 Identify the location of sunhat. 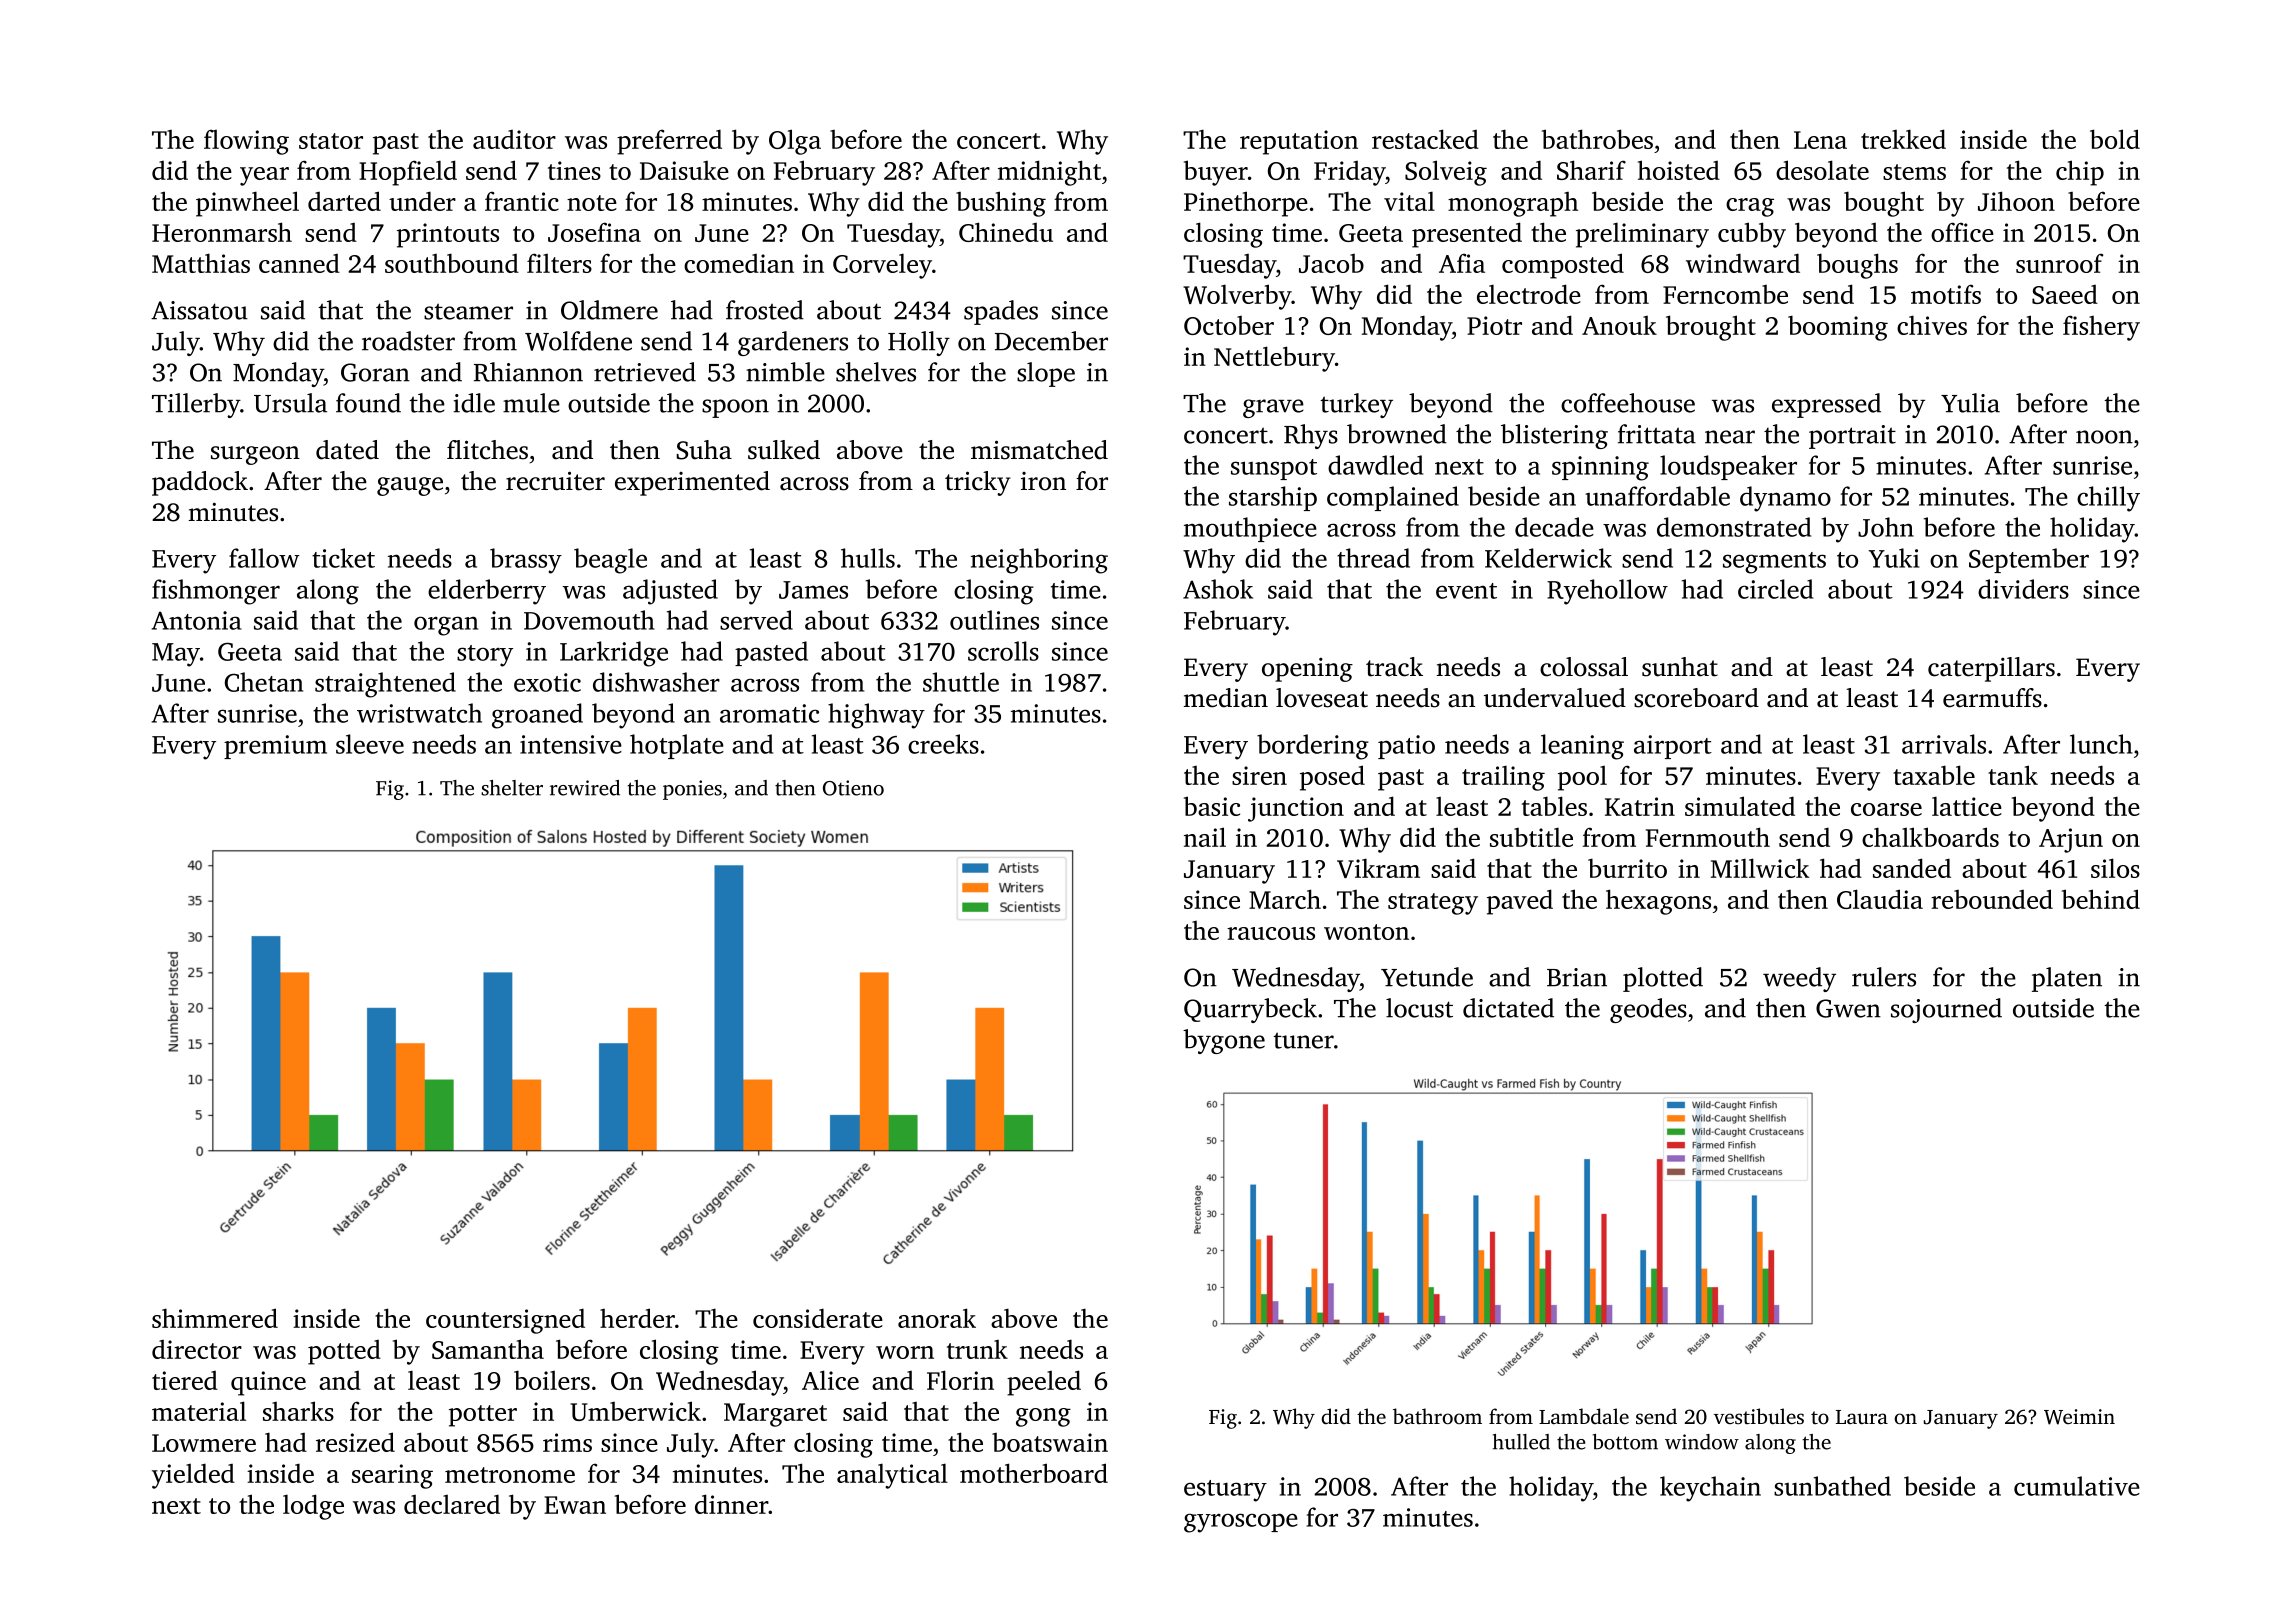
(1680, 667).
